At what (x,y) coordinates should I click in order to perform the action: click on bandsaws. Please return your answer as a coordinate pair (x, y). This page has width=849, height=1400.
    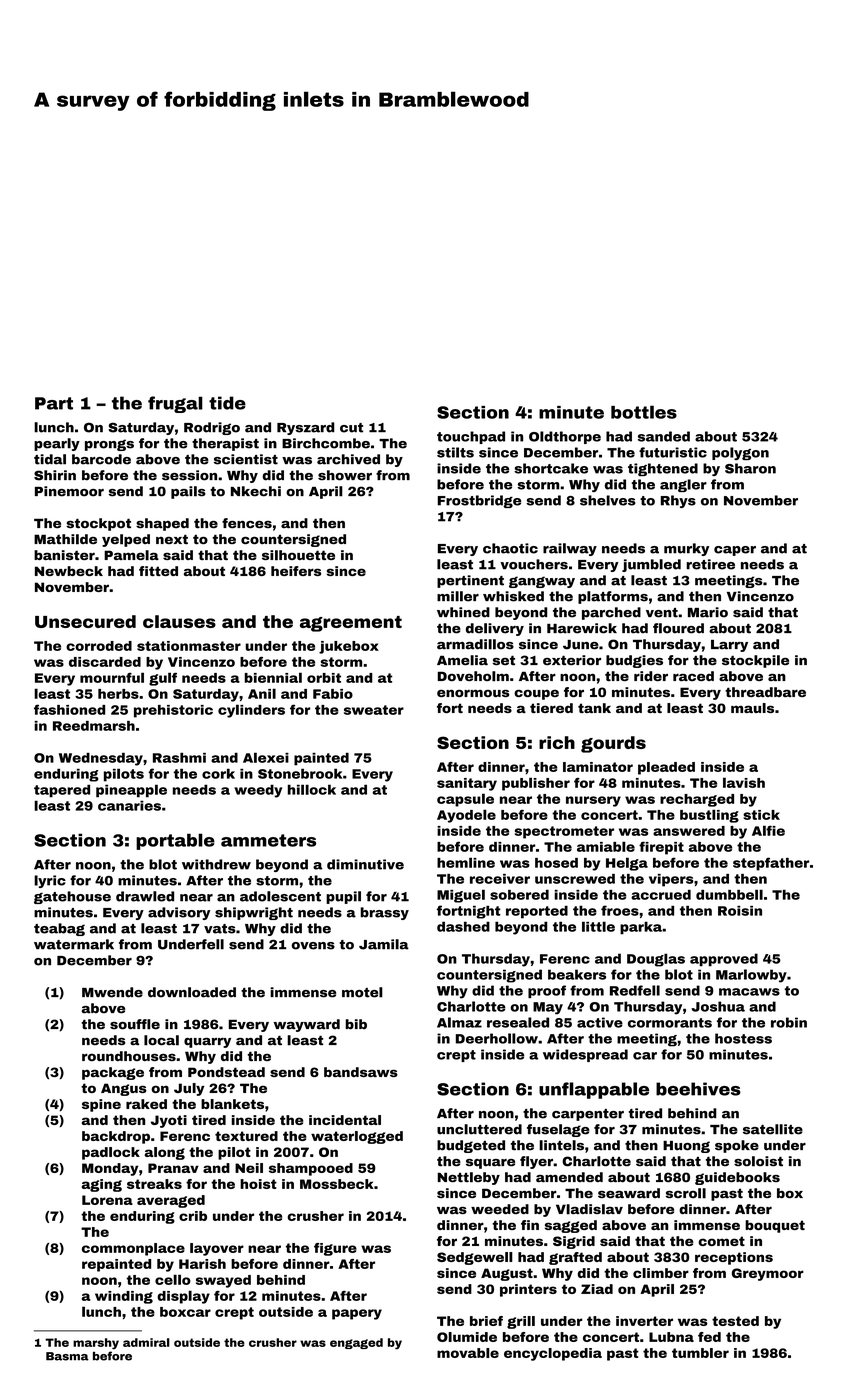
    Looking at the image, I should click on (361, 1072).
